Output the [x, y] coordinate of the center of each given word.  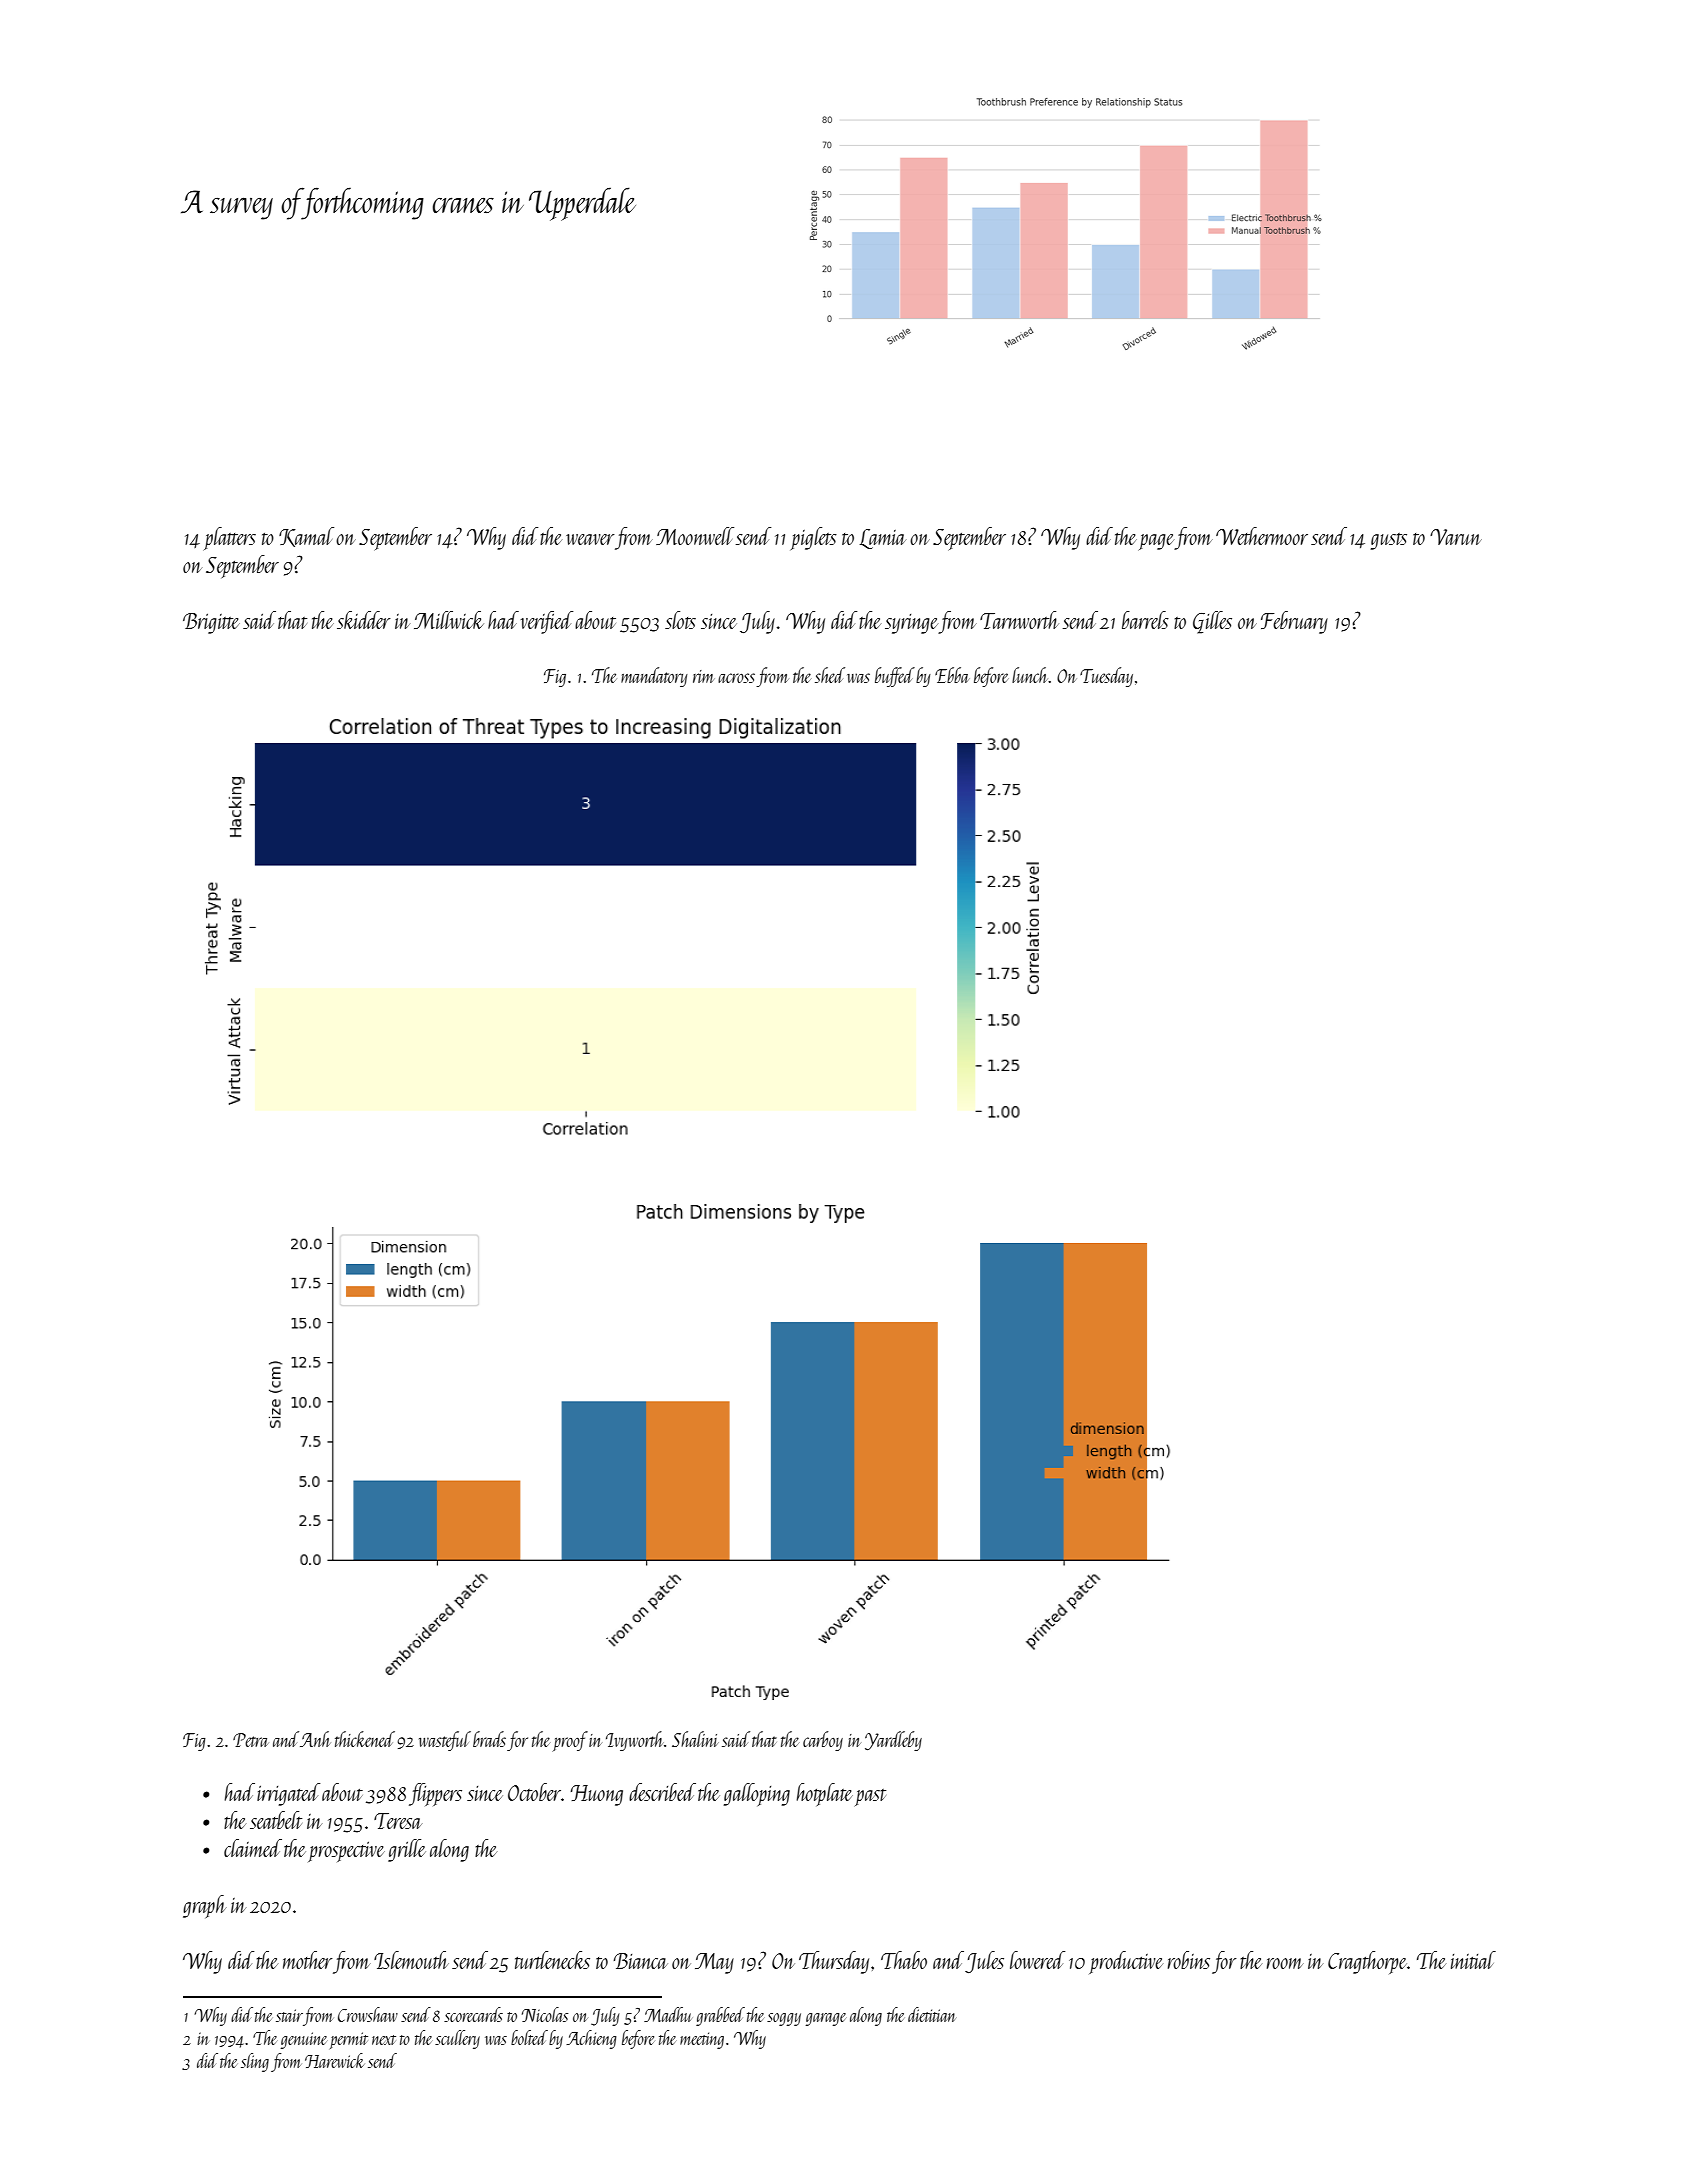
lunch [1030, 675]
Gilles [1212, 622]
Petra [250, 1740]
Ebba [952, 675]
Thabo [904, 1960]
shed [830, 675]
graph [205, 1906]
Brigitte [211, 623]
